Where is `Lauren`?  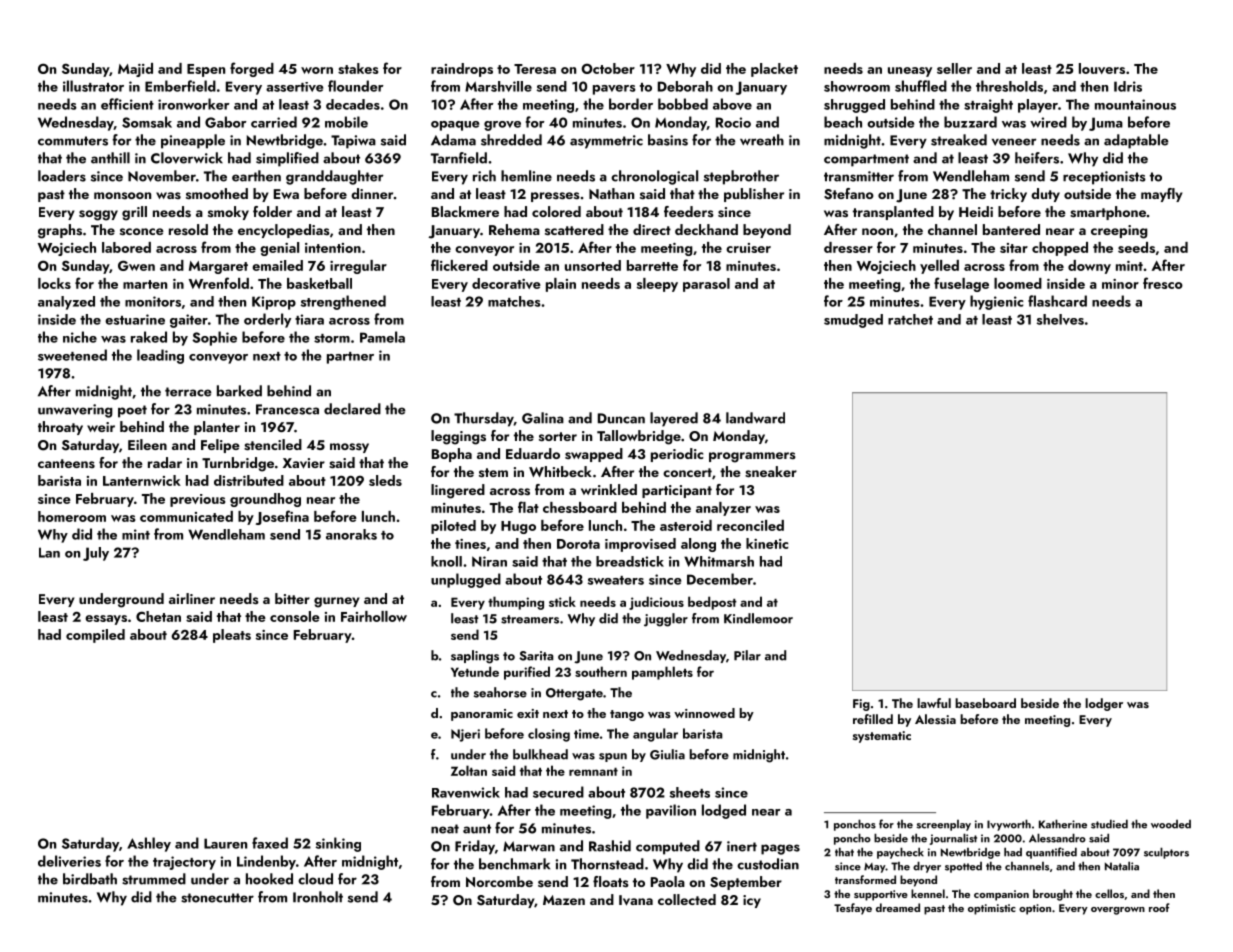
Lauren is located at coordinates (225, 843).
